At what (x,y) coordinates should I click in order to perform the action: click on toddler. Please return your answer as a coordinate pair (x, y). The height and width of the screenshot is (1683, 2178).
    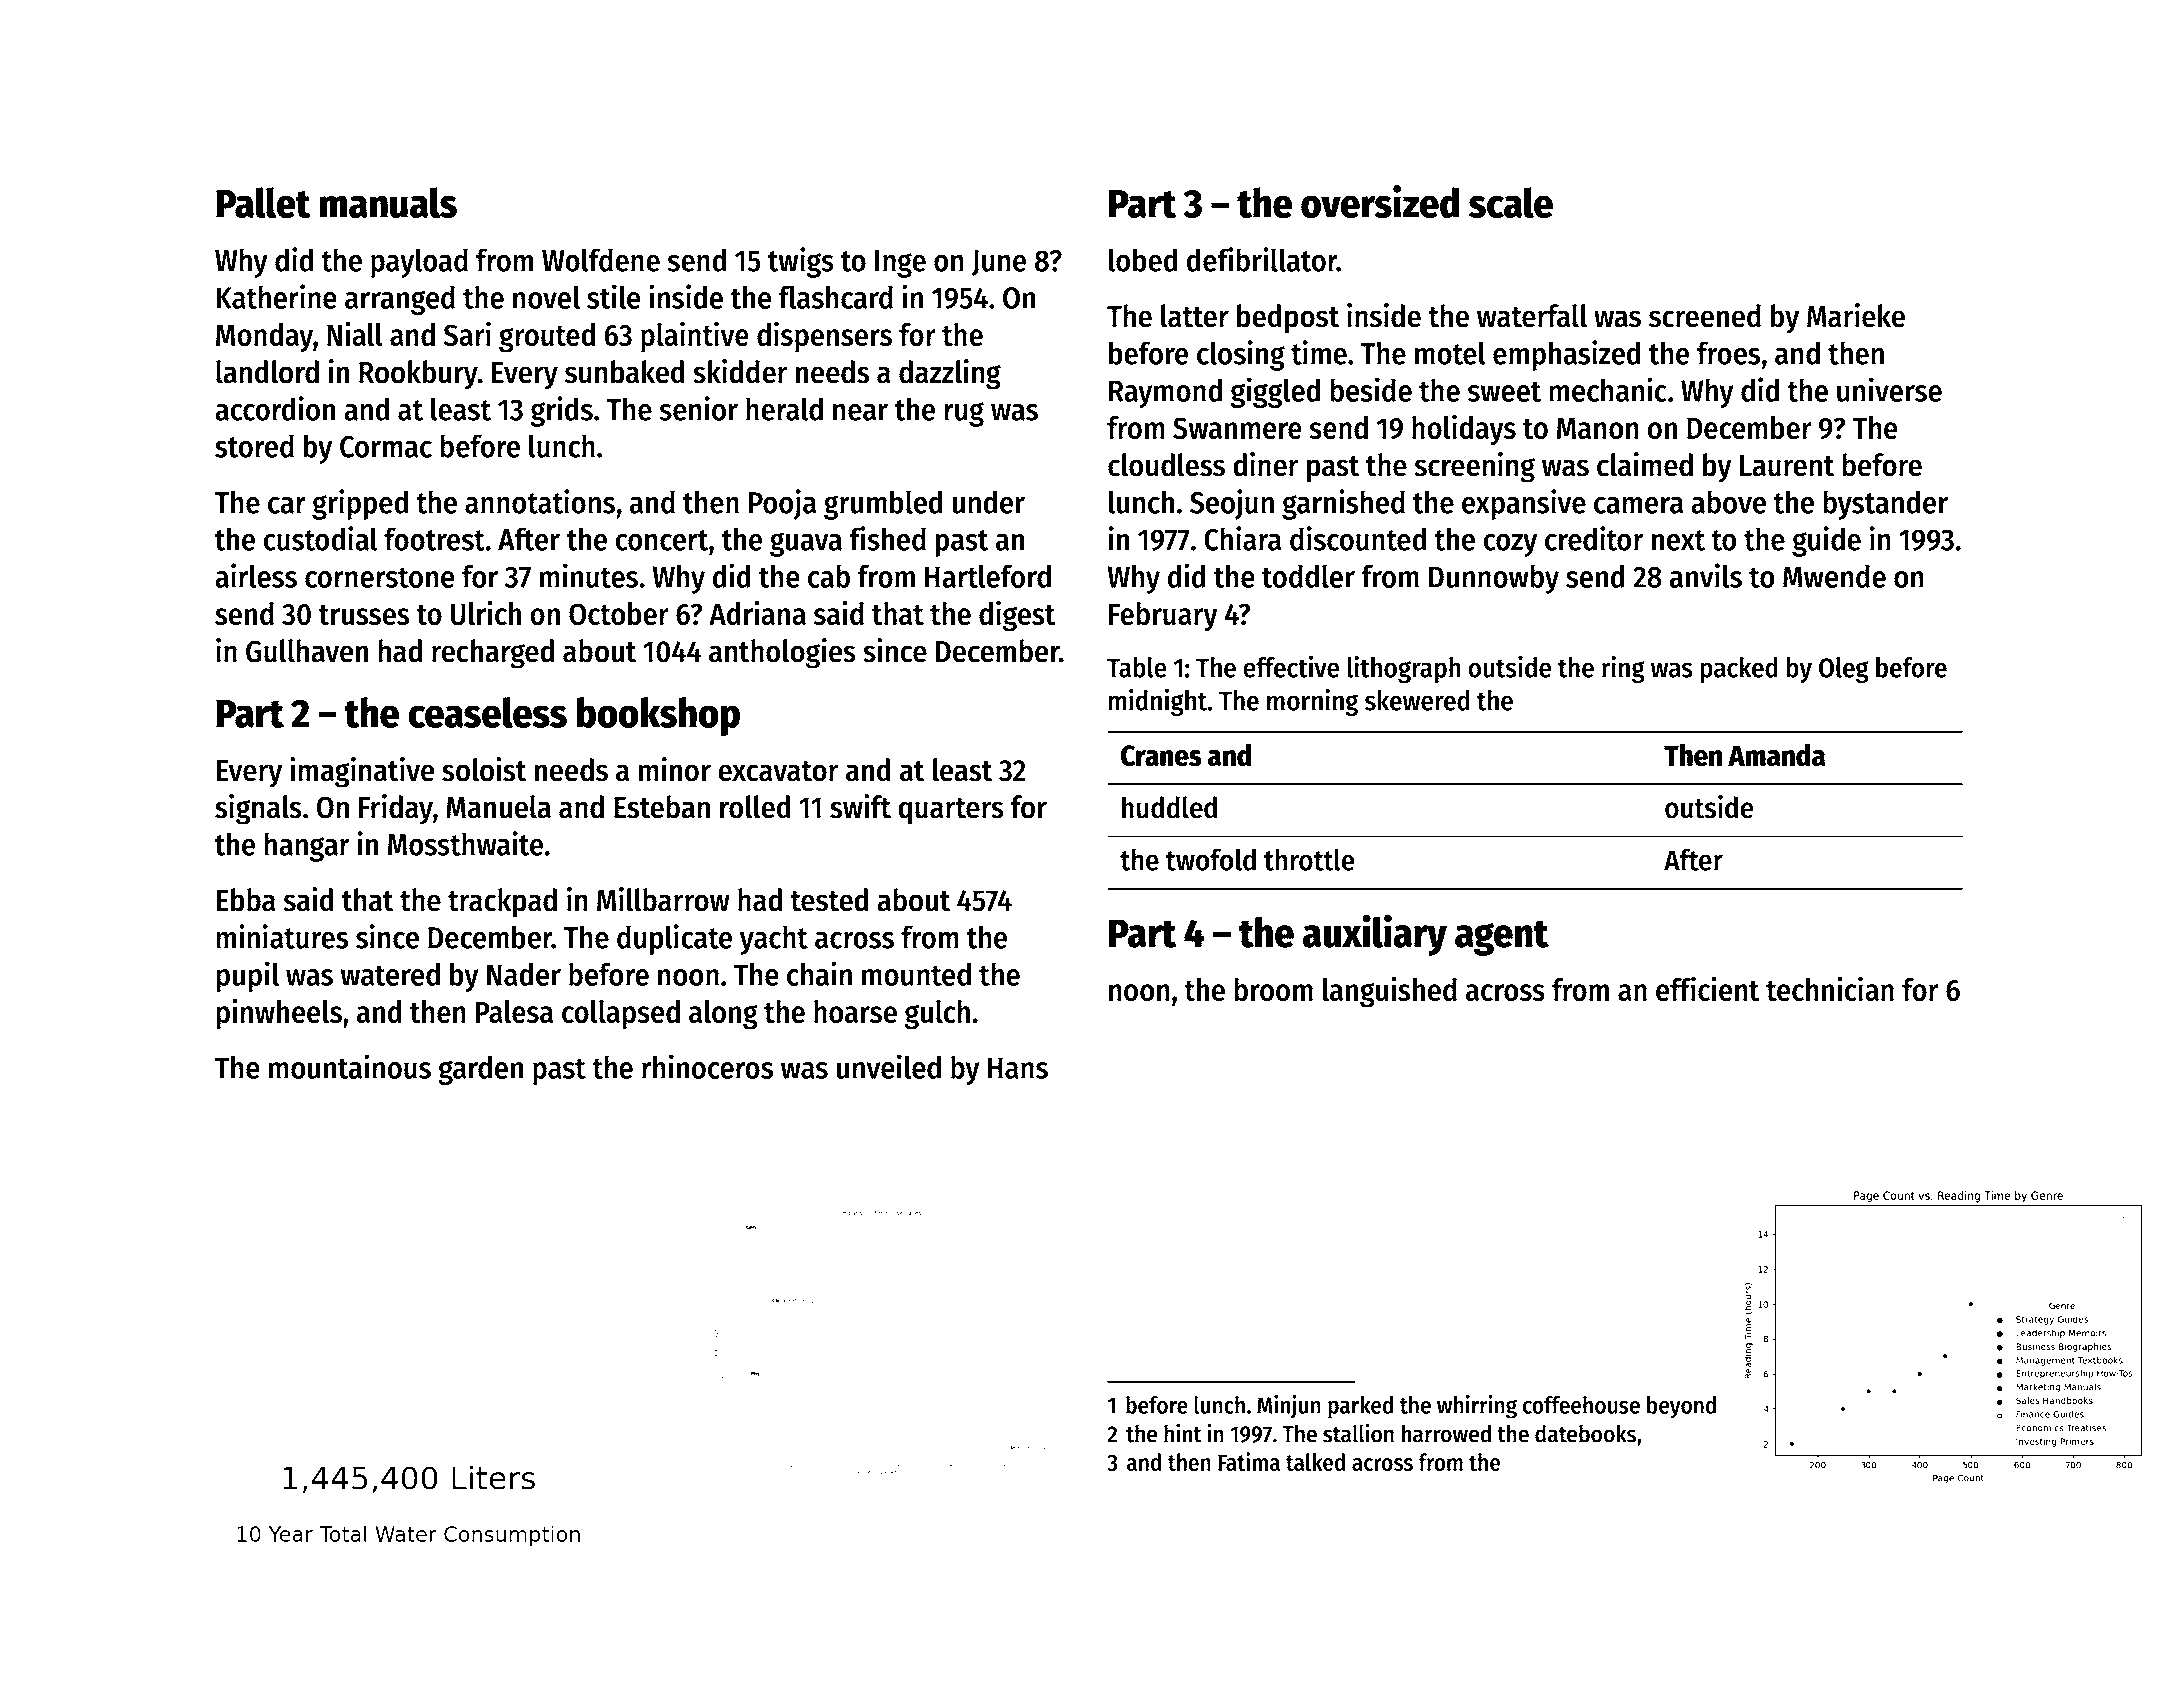
    Looking at the image, I should click on (1308, 576).
